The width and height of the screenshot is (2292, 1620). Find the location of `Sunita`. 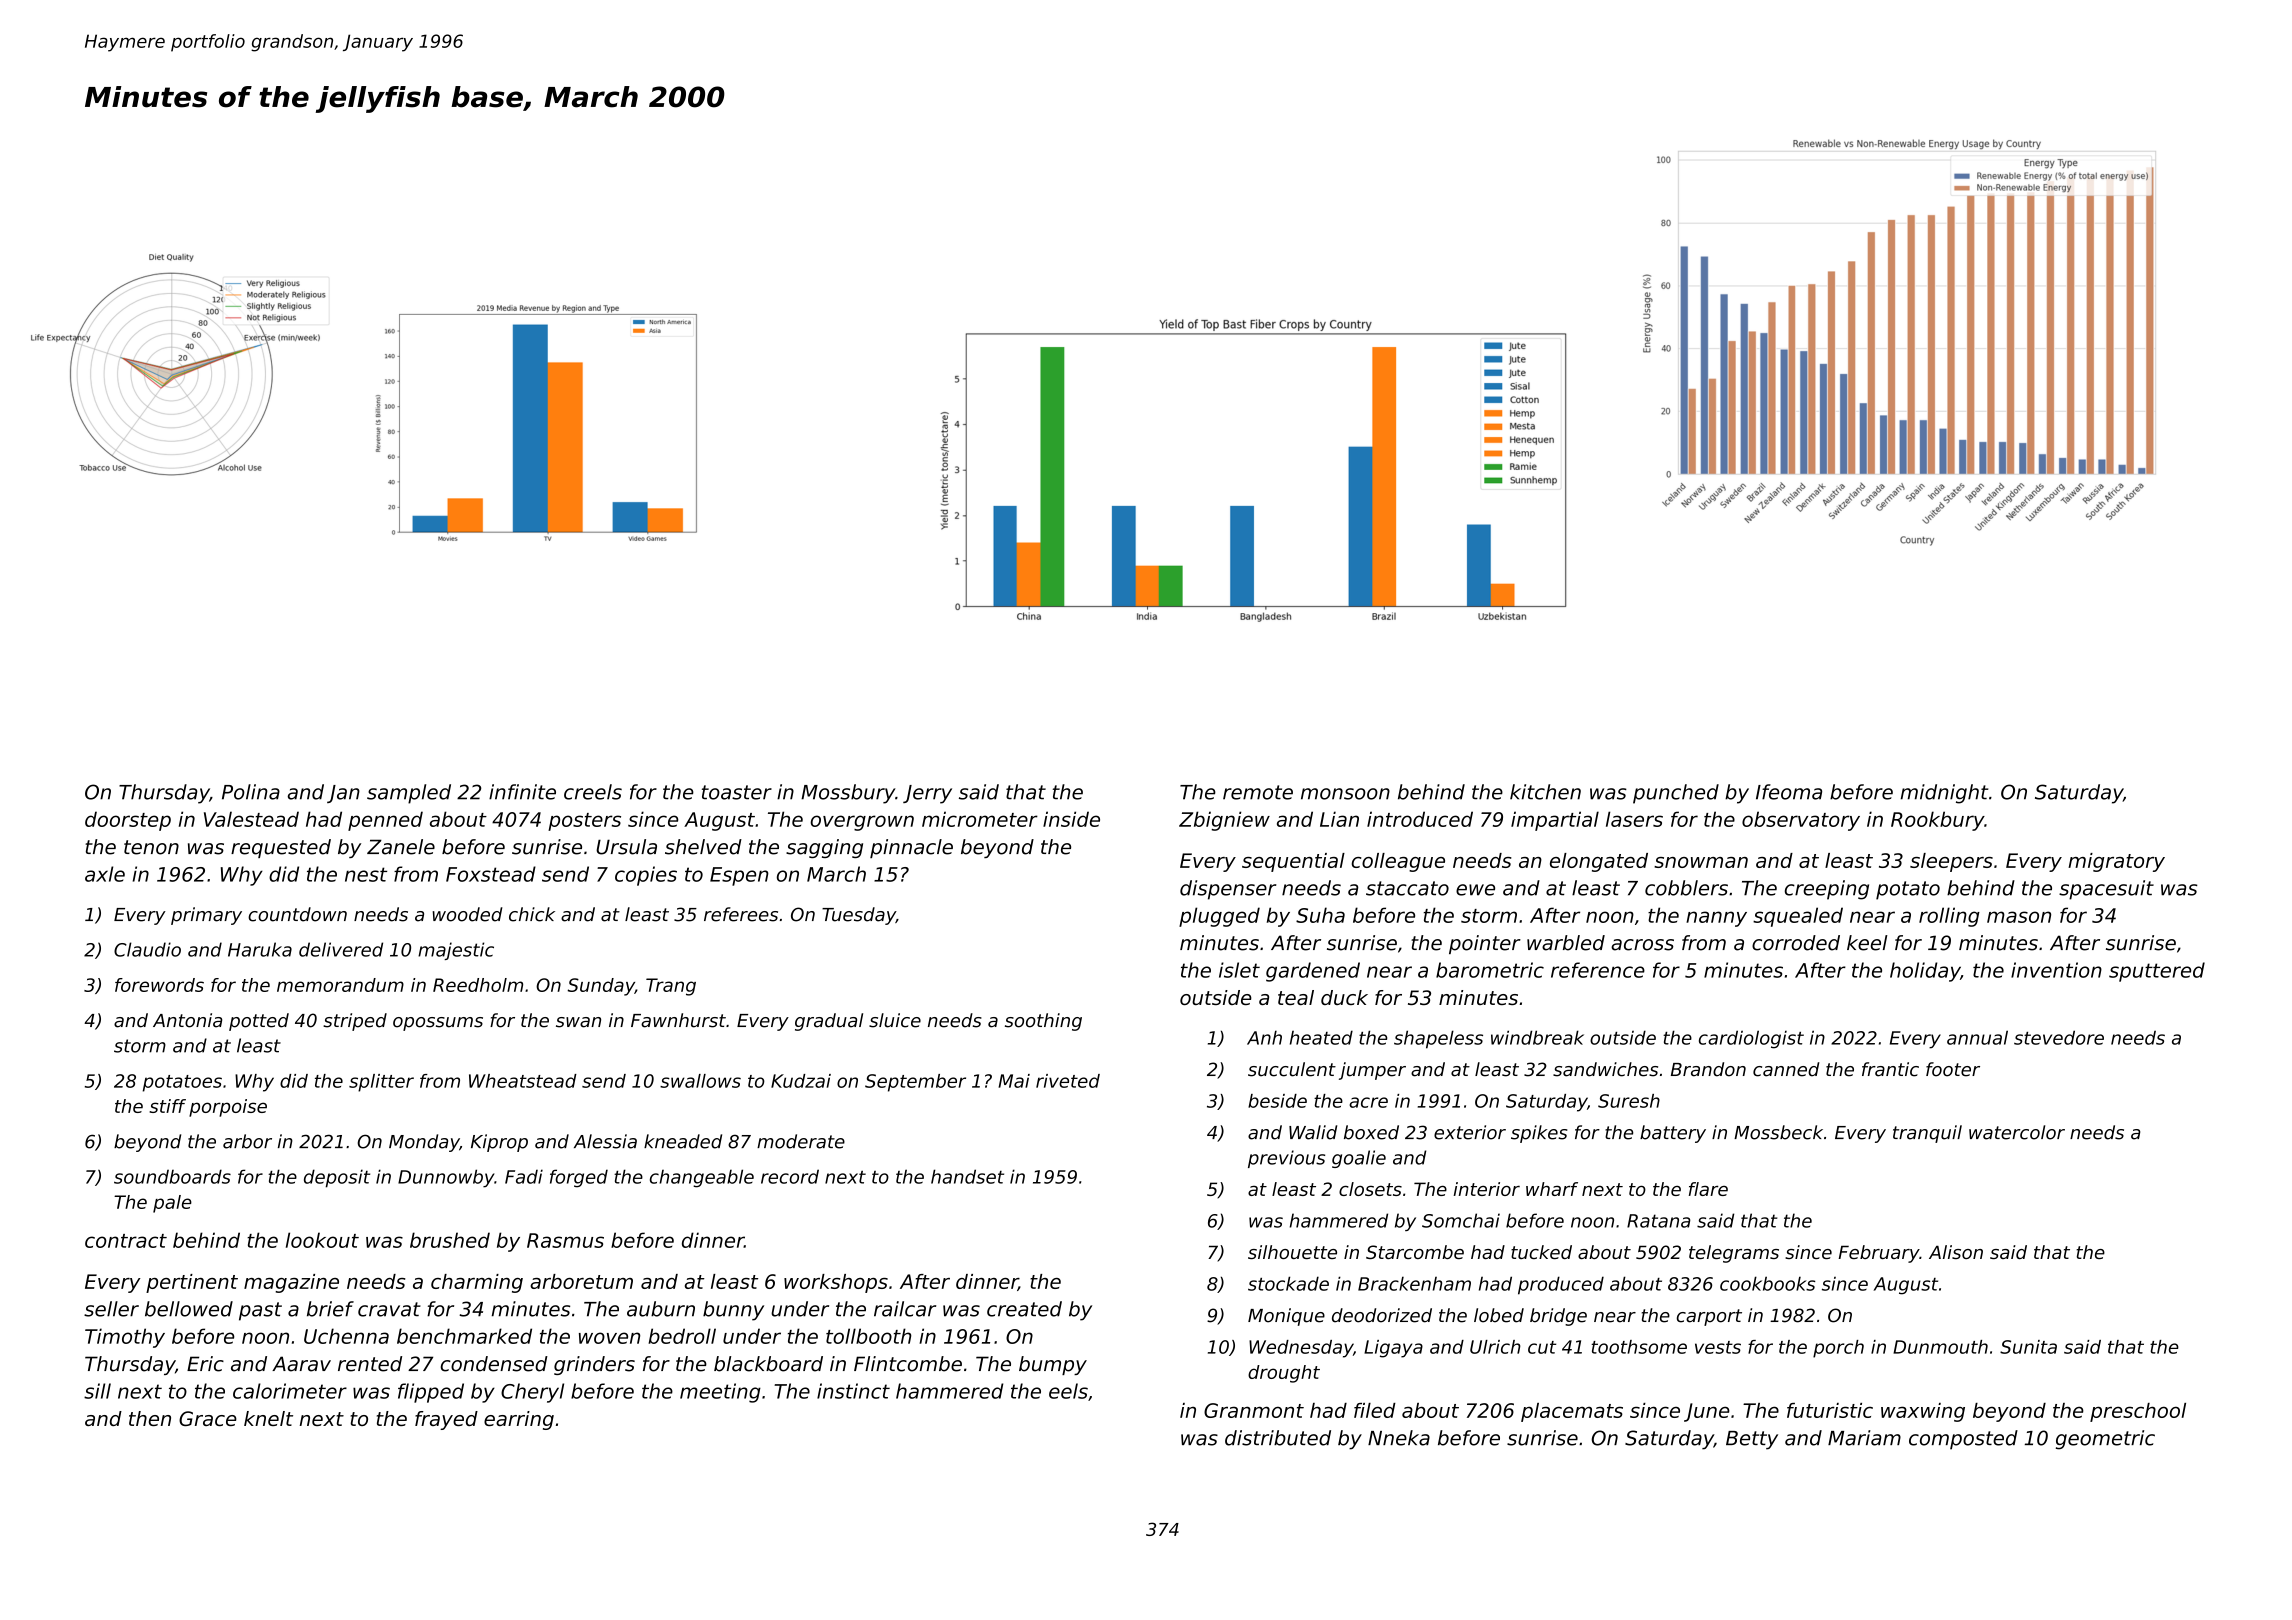

Sunita is located at coordinates (2028, 1347).
